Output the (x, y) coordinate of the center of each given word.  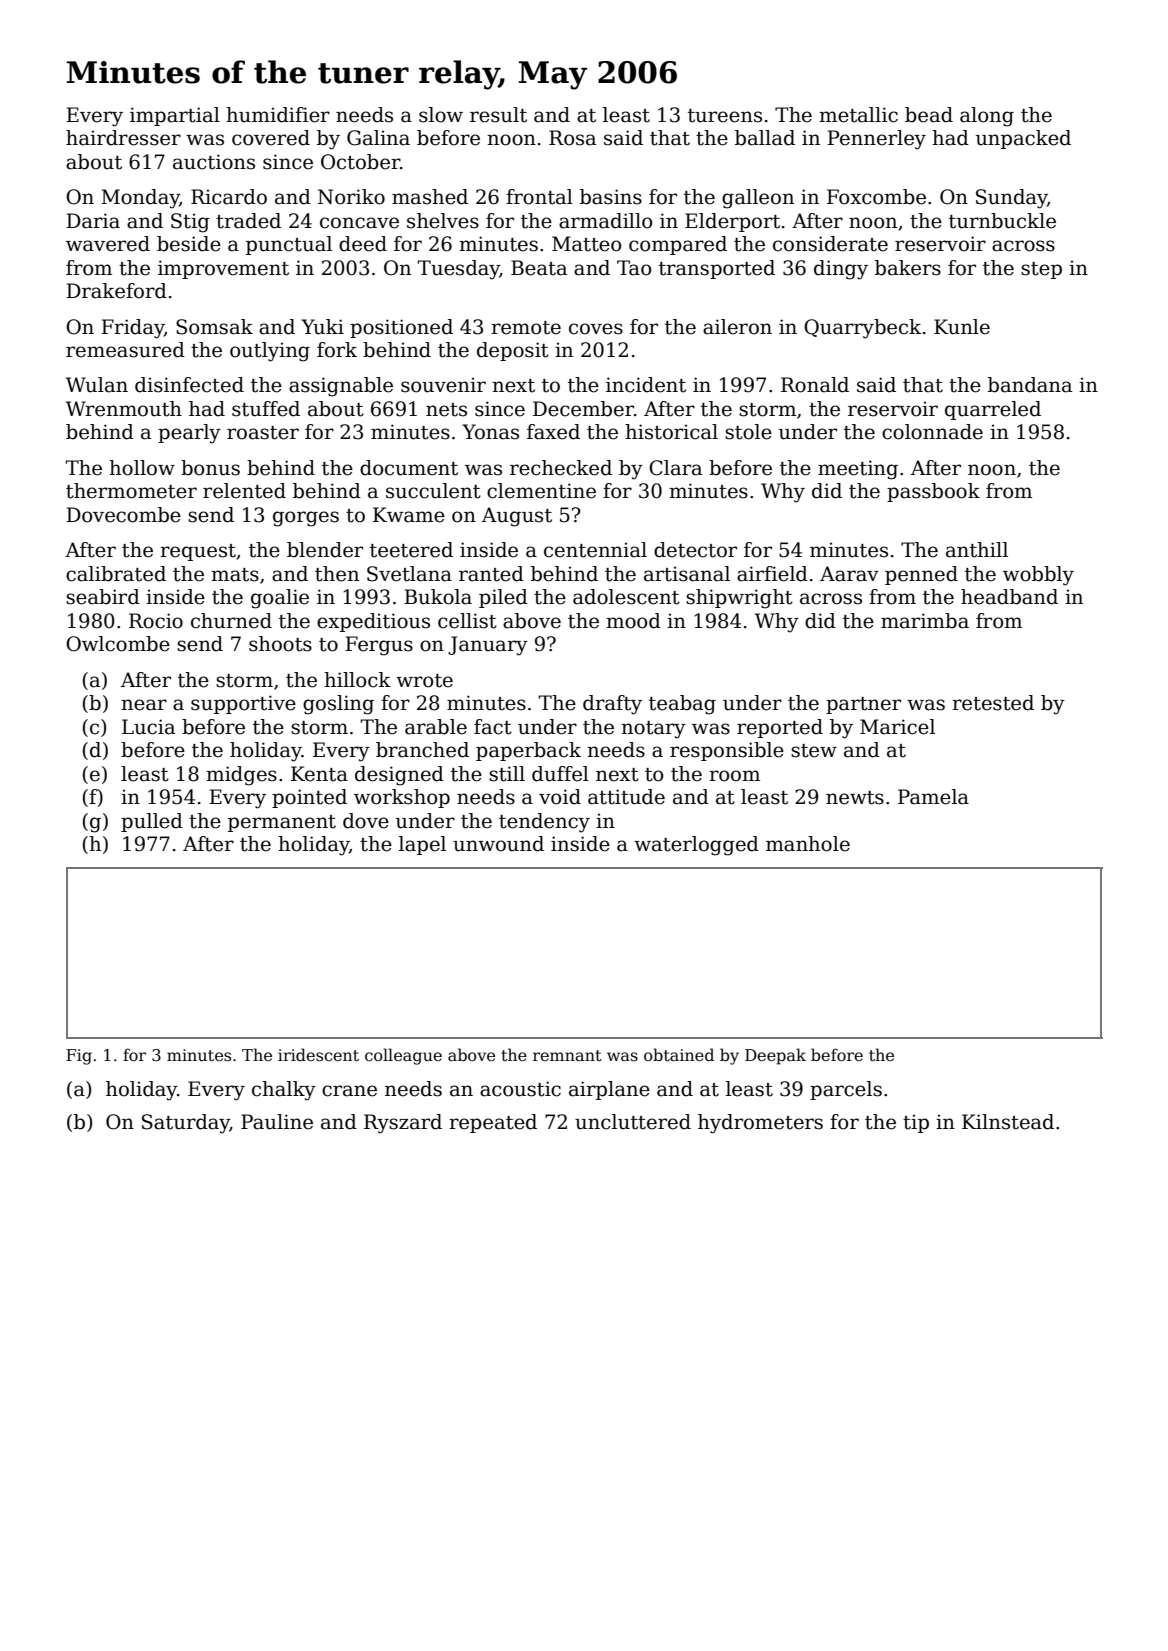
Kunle (962, 327)
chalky (284, 1091)
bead (929, 115)
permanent (282, 823)
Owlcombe (118, 644)
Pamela (933, 797)
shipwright (739, 599)
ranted (491, 574)
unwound (498, 844)
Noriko (351, 197)
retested (993, 703)
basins (611, 197)
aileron (737, 327)
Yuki (322, 327)
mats (235, 575)
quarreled (993, 410)
